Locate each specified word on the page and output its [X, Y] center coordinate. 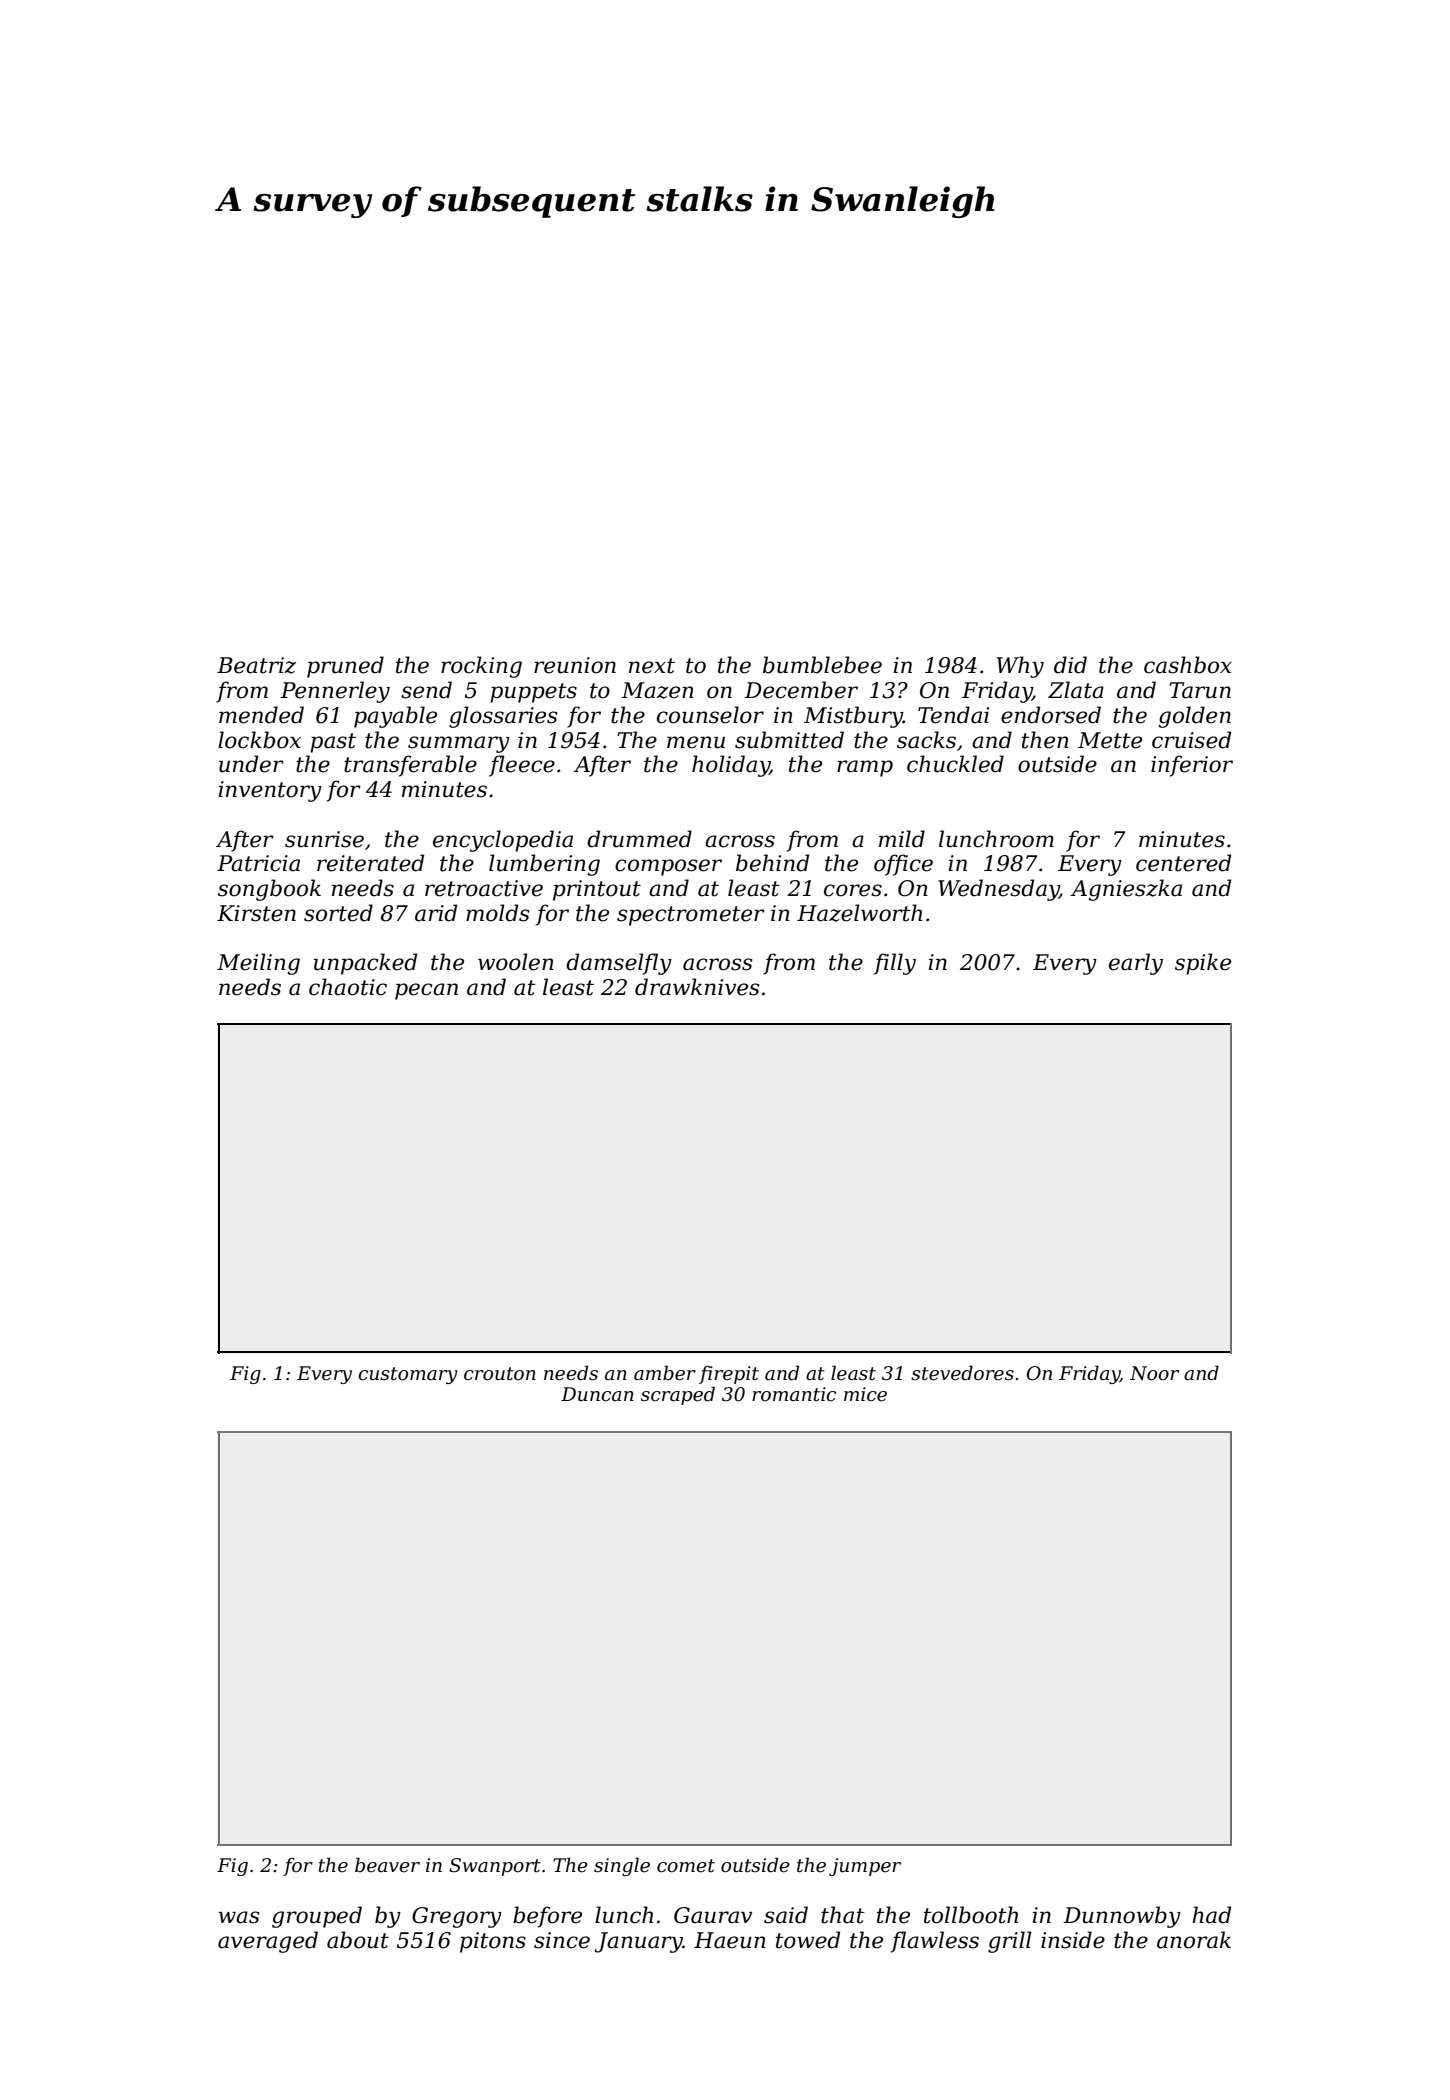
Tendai [953, 715]
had [1211, 1915]
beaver [387, 1865]
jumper [865, 1867]
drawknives [697, 987]
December [801, 690]
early [1136, 964]
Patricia [258, 863]
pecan [426, 991]
